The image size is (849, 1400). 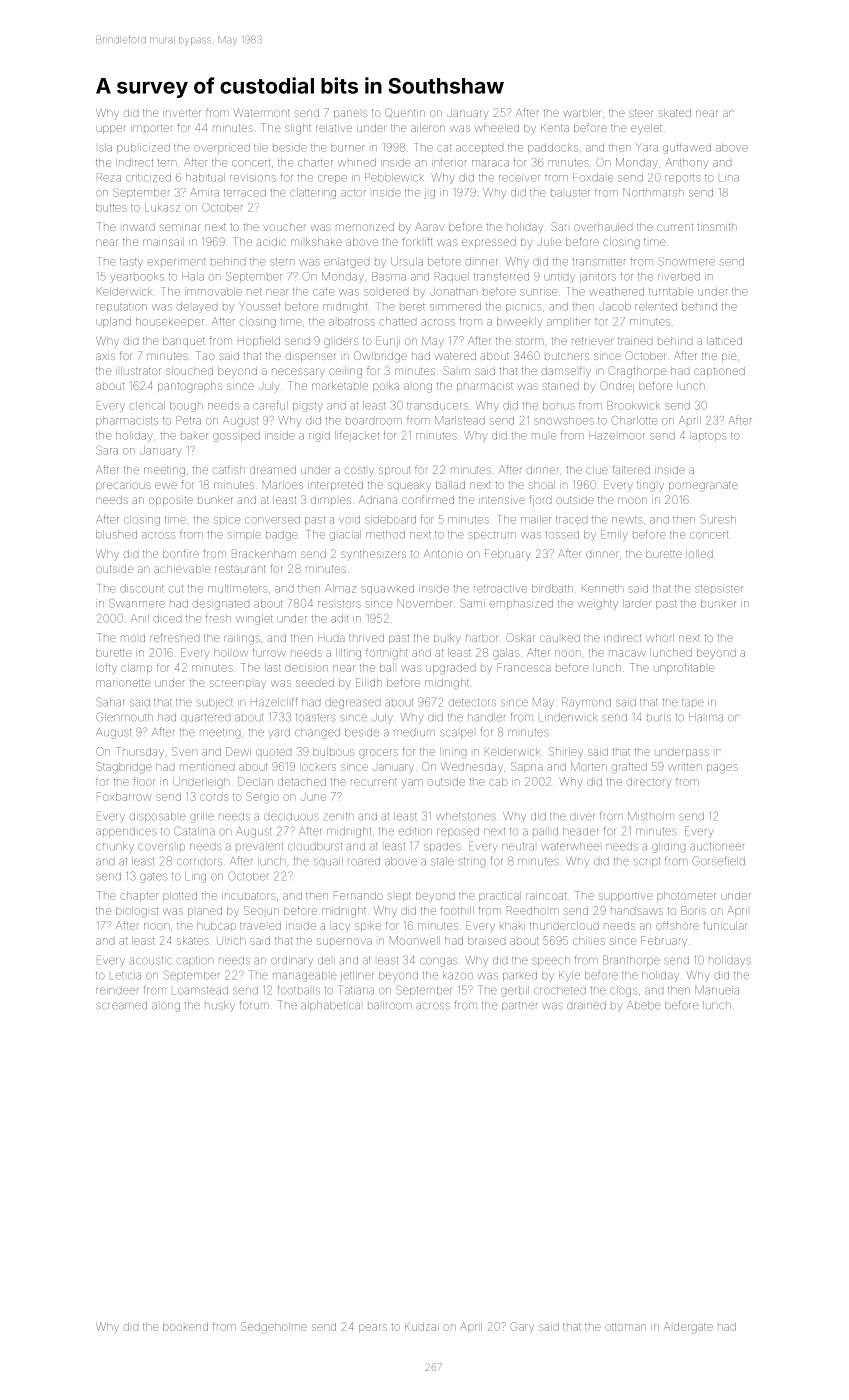 I want to click on tinsmith, so click(x=717, y=227).
